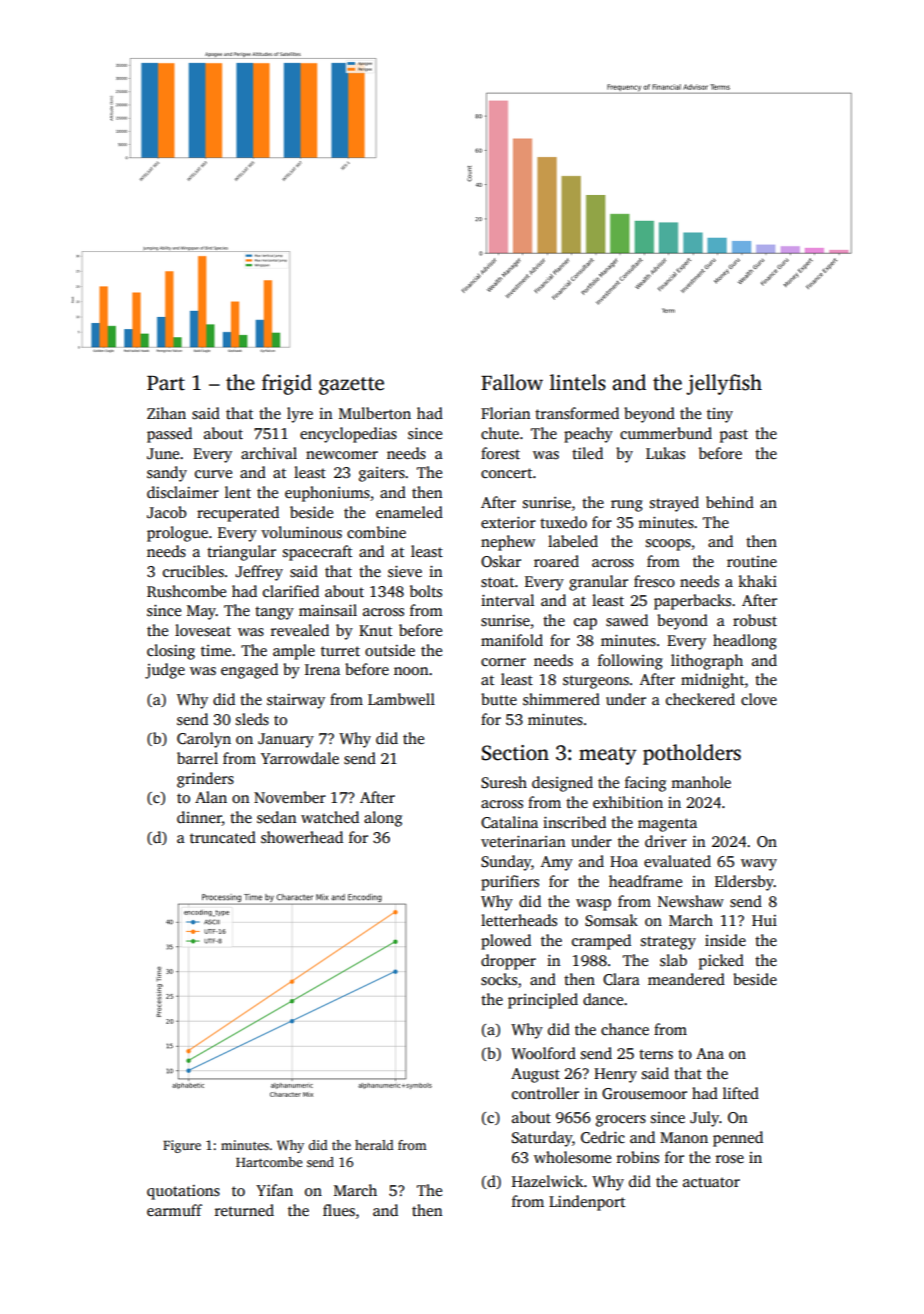  I want to click on Fallow, so click(512, 382).
